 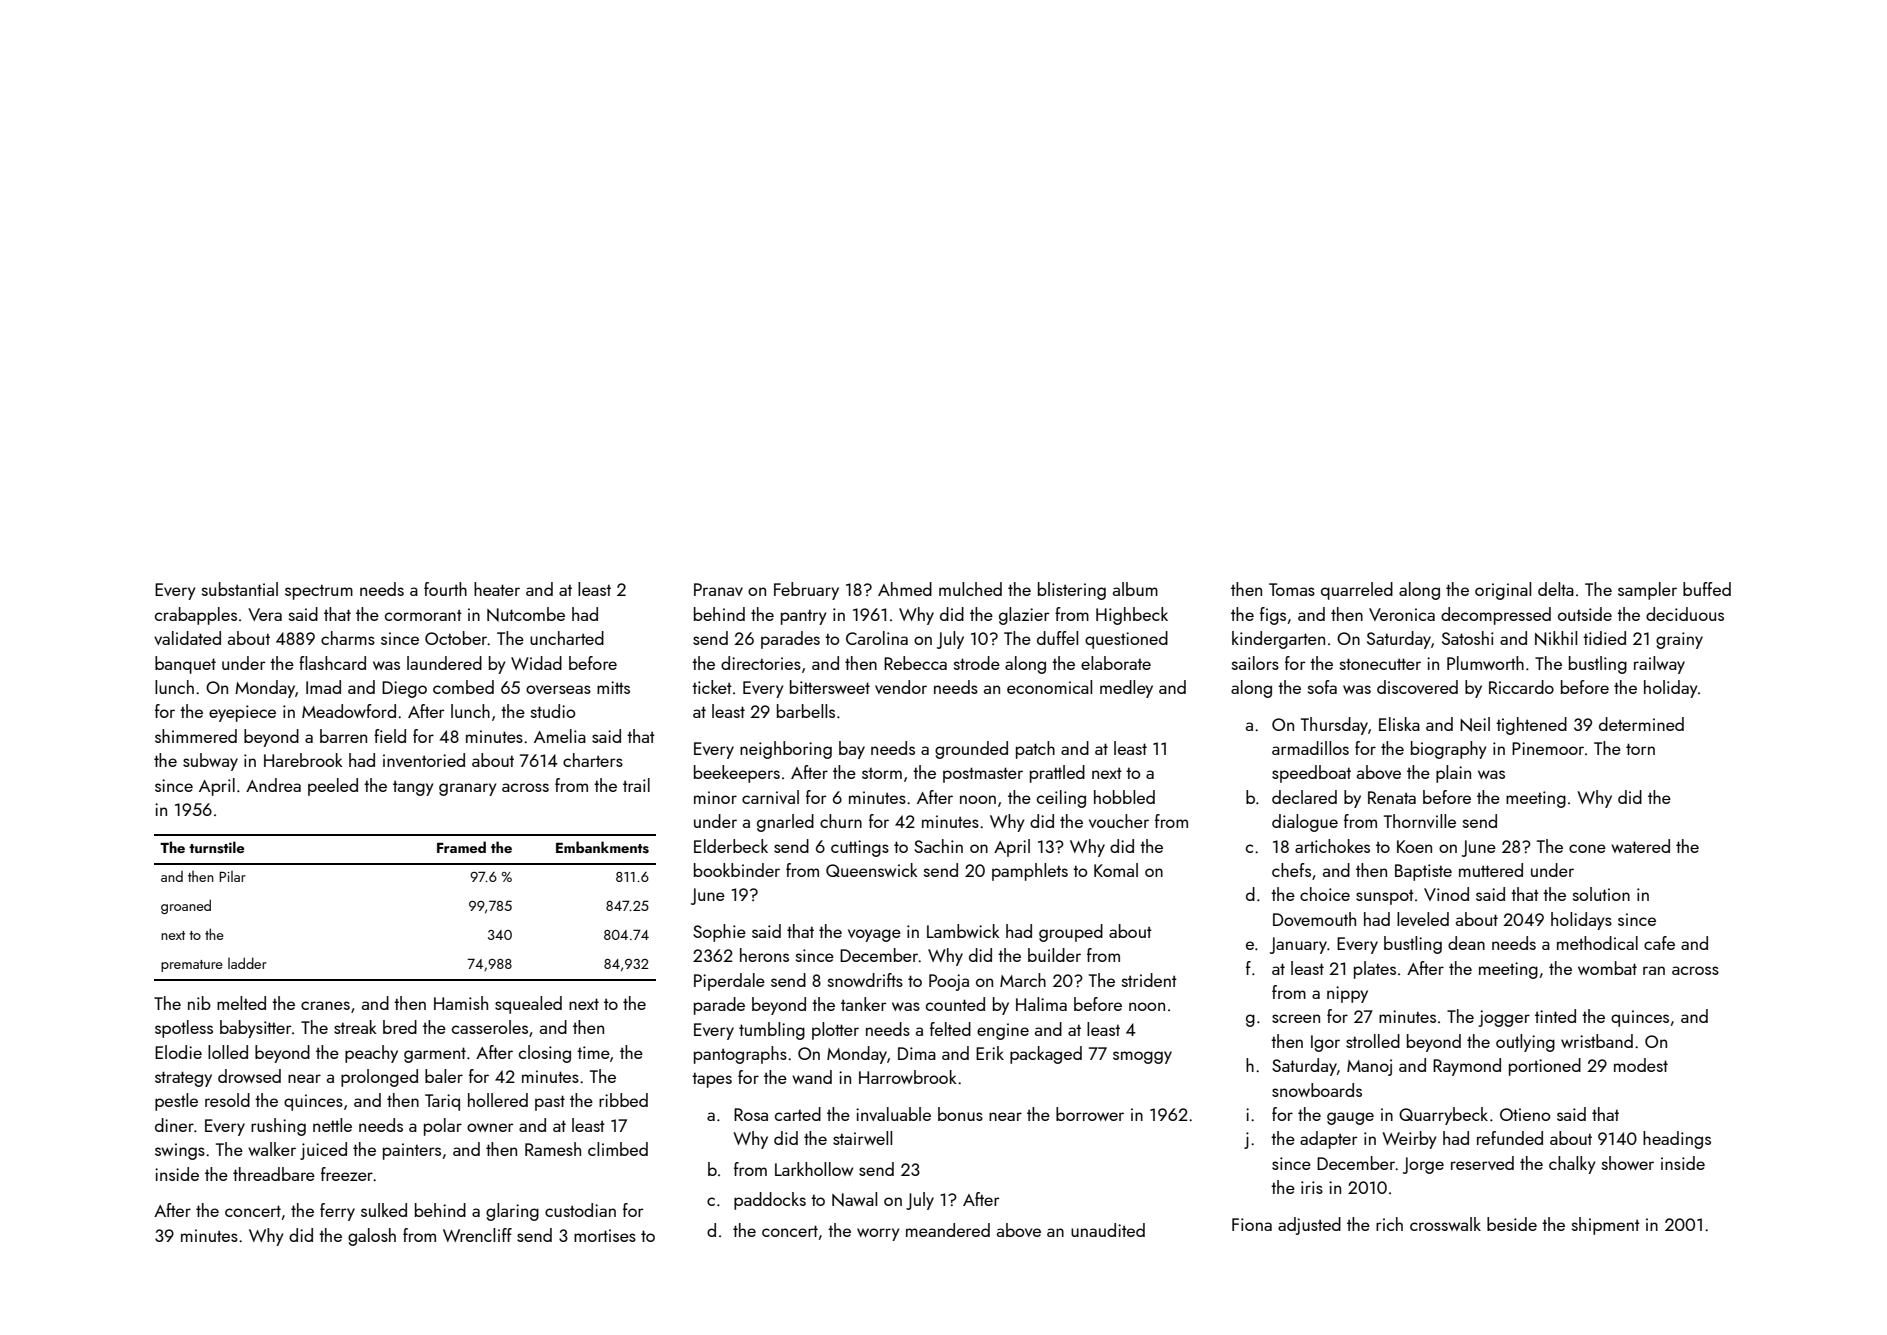 I want to click on album, so click(x=1135, y=589).
